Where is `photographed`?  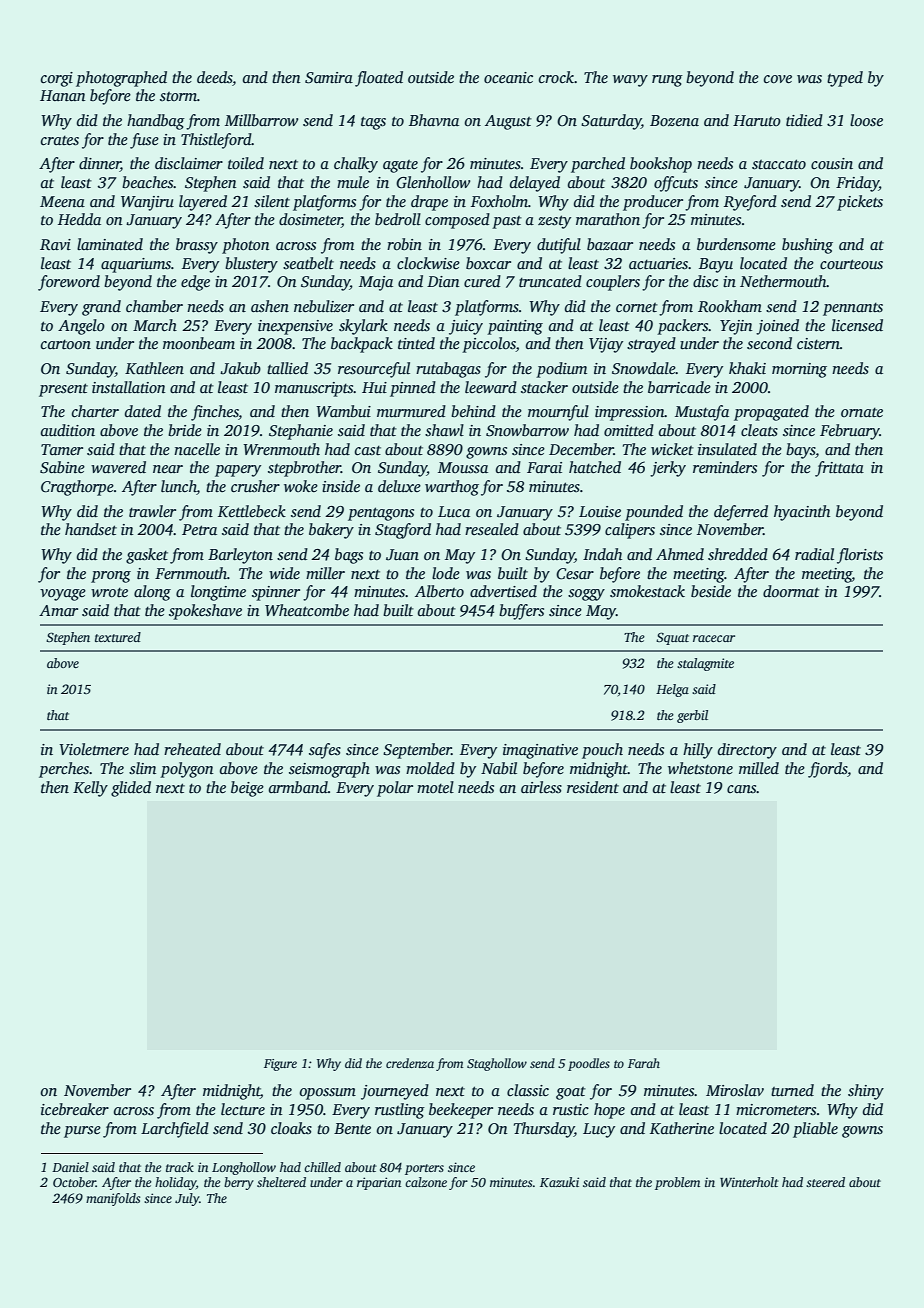 photographed is located at coordinates (121, 79).
